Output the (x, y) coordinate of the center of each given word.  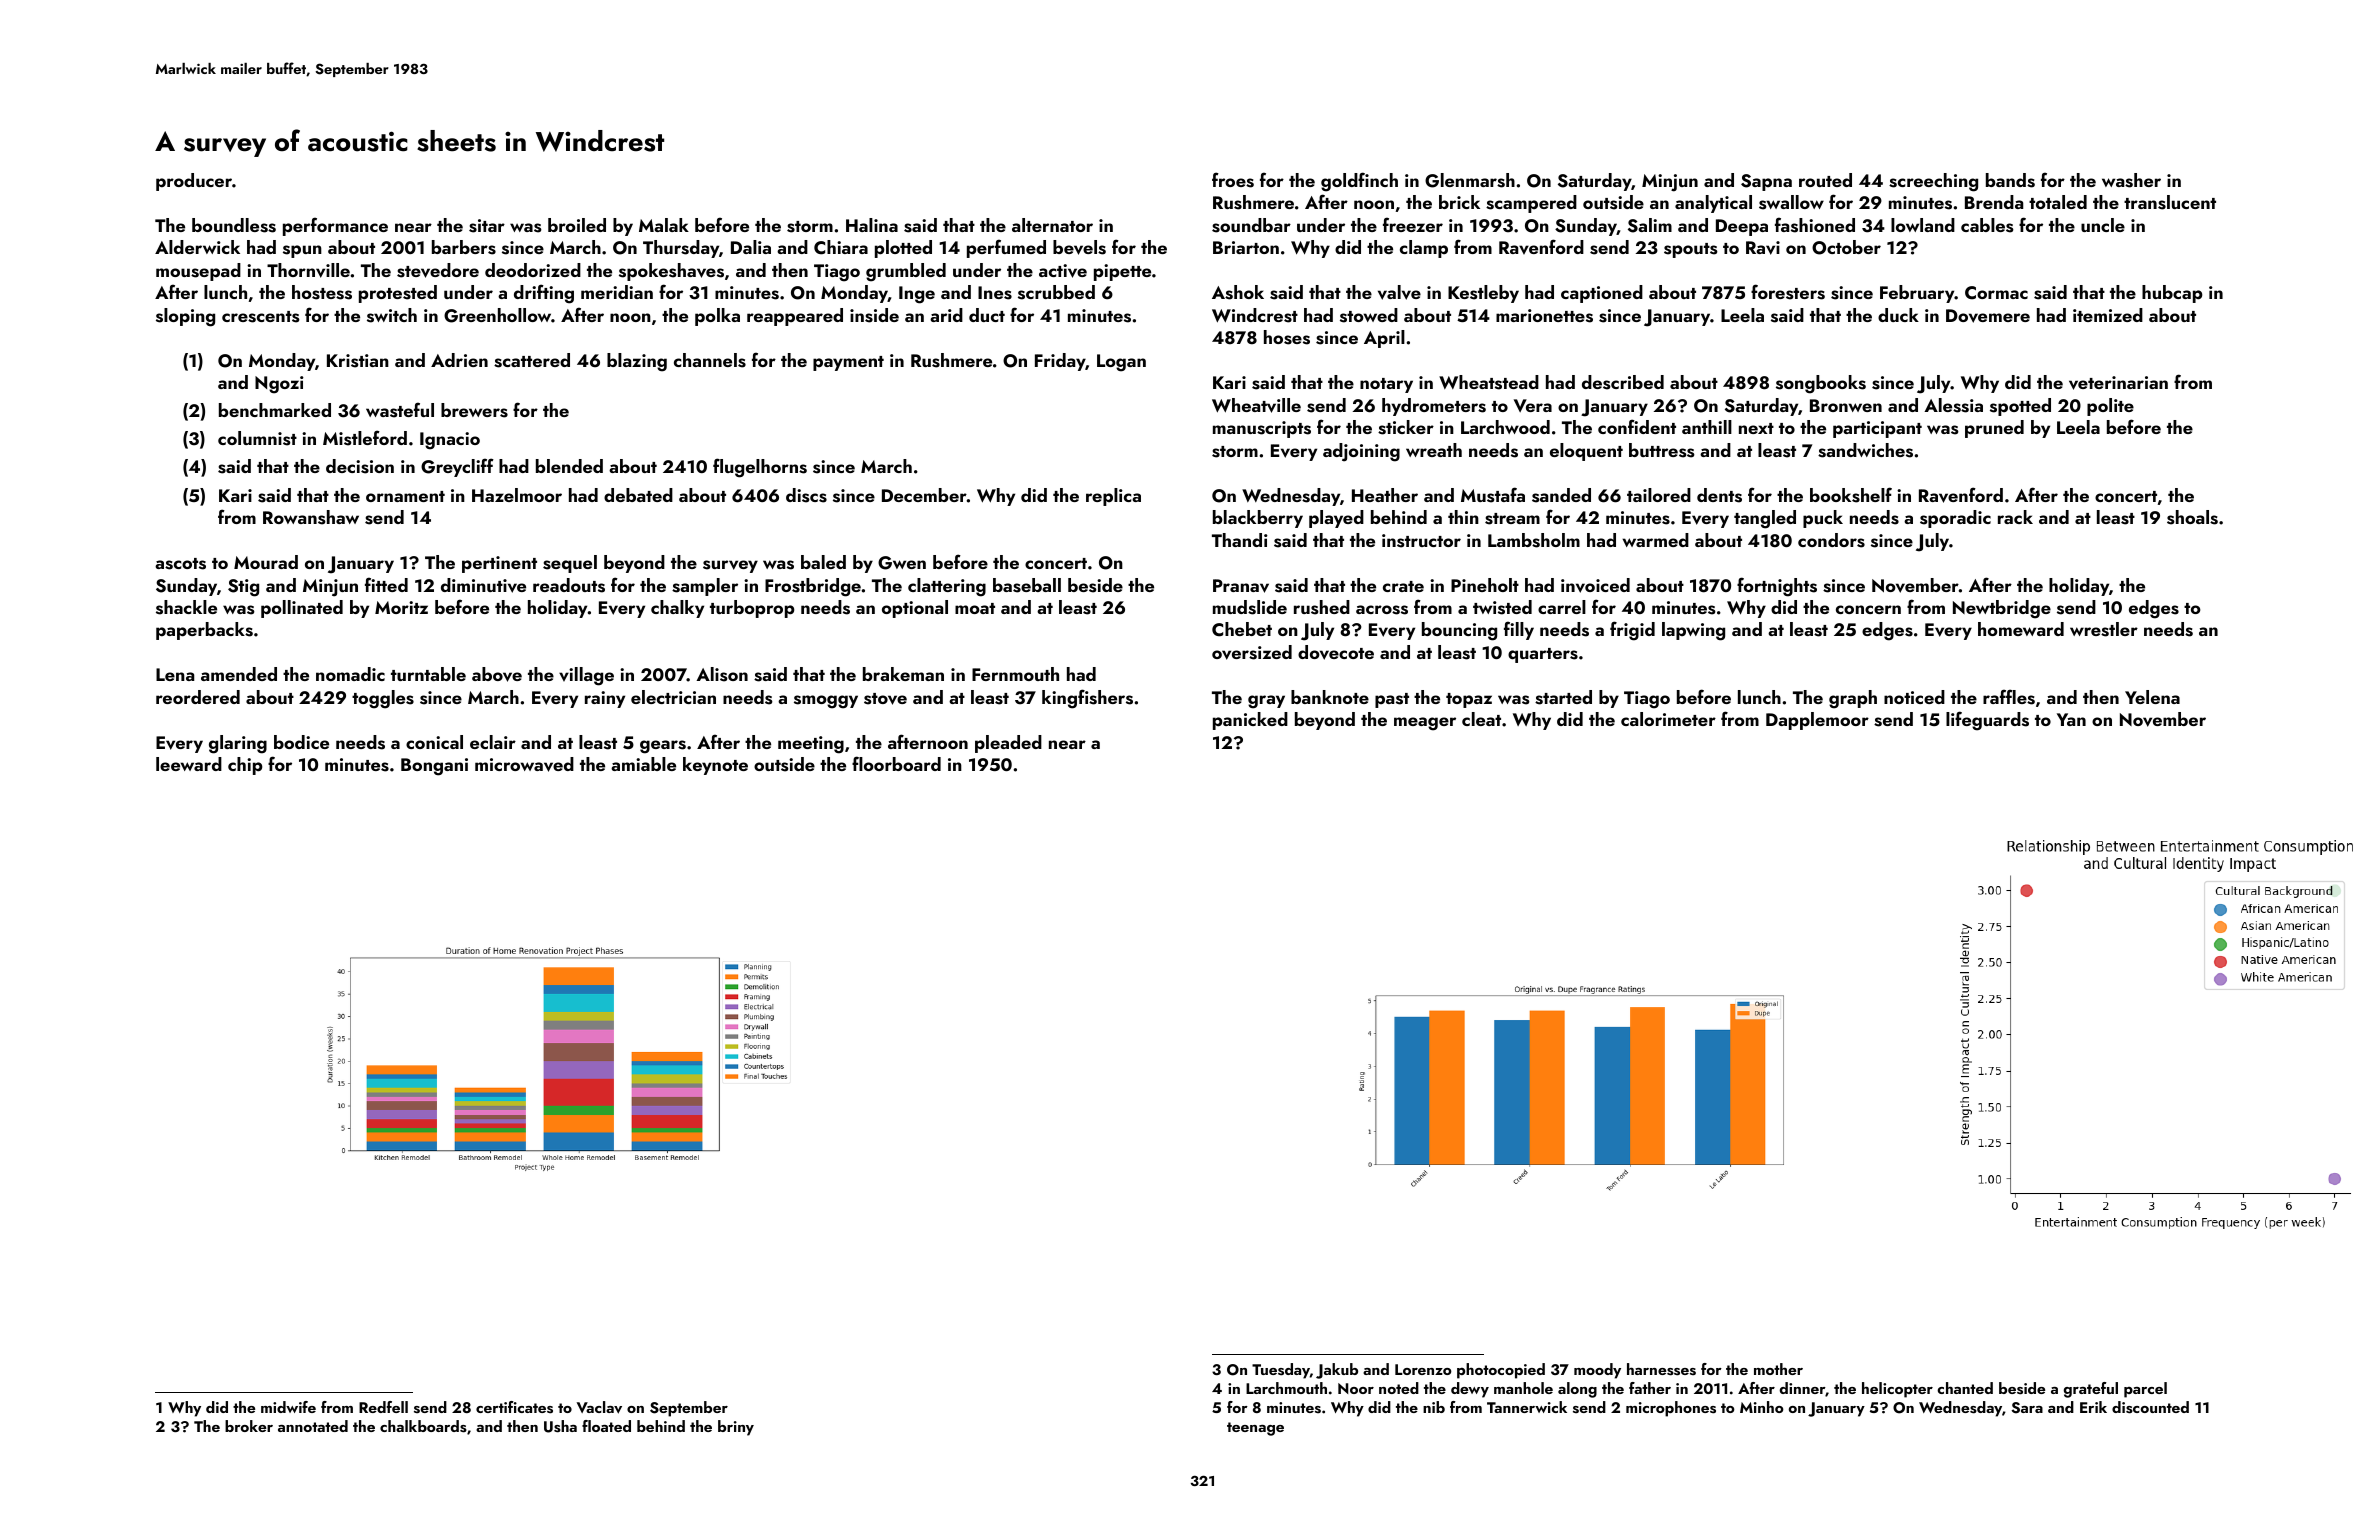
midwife (288, 1407)
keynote (715, 766)
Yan (2071, 719)
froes (1233, 180)
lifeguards (1987, 721)
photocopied (1501, 1371)
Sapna (1766, 182)
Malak (664, 225)
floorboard (896, 763)
